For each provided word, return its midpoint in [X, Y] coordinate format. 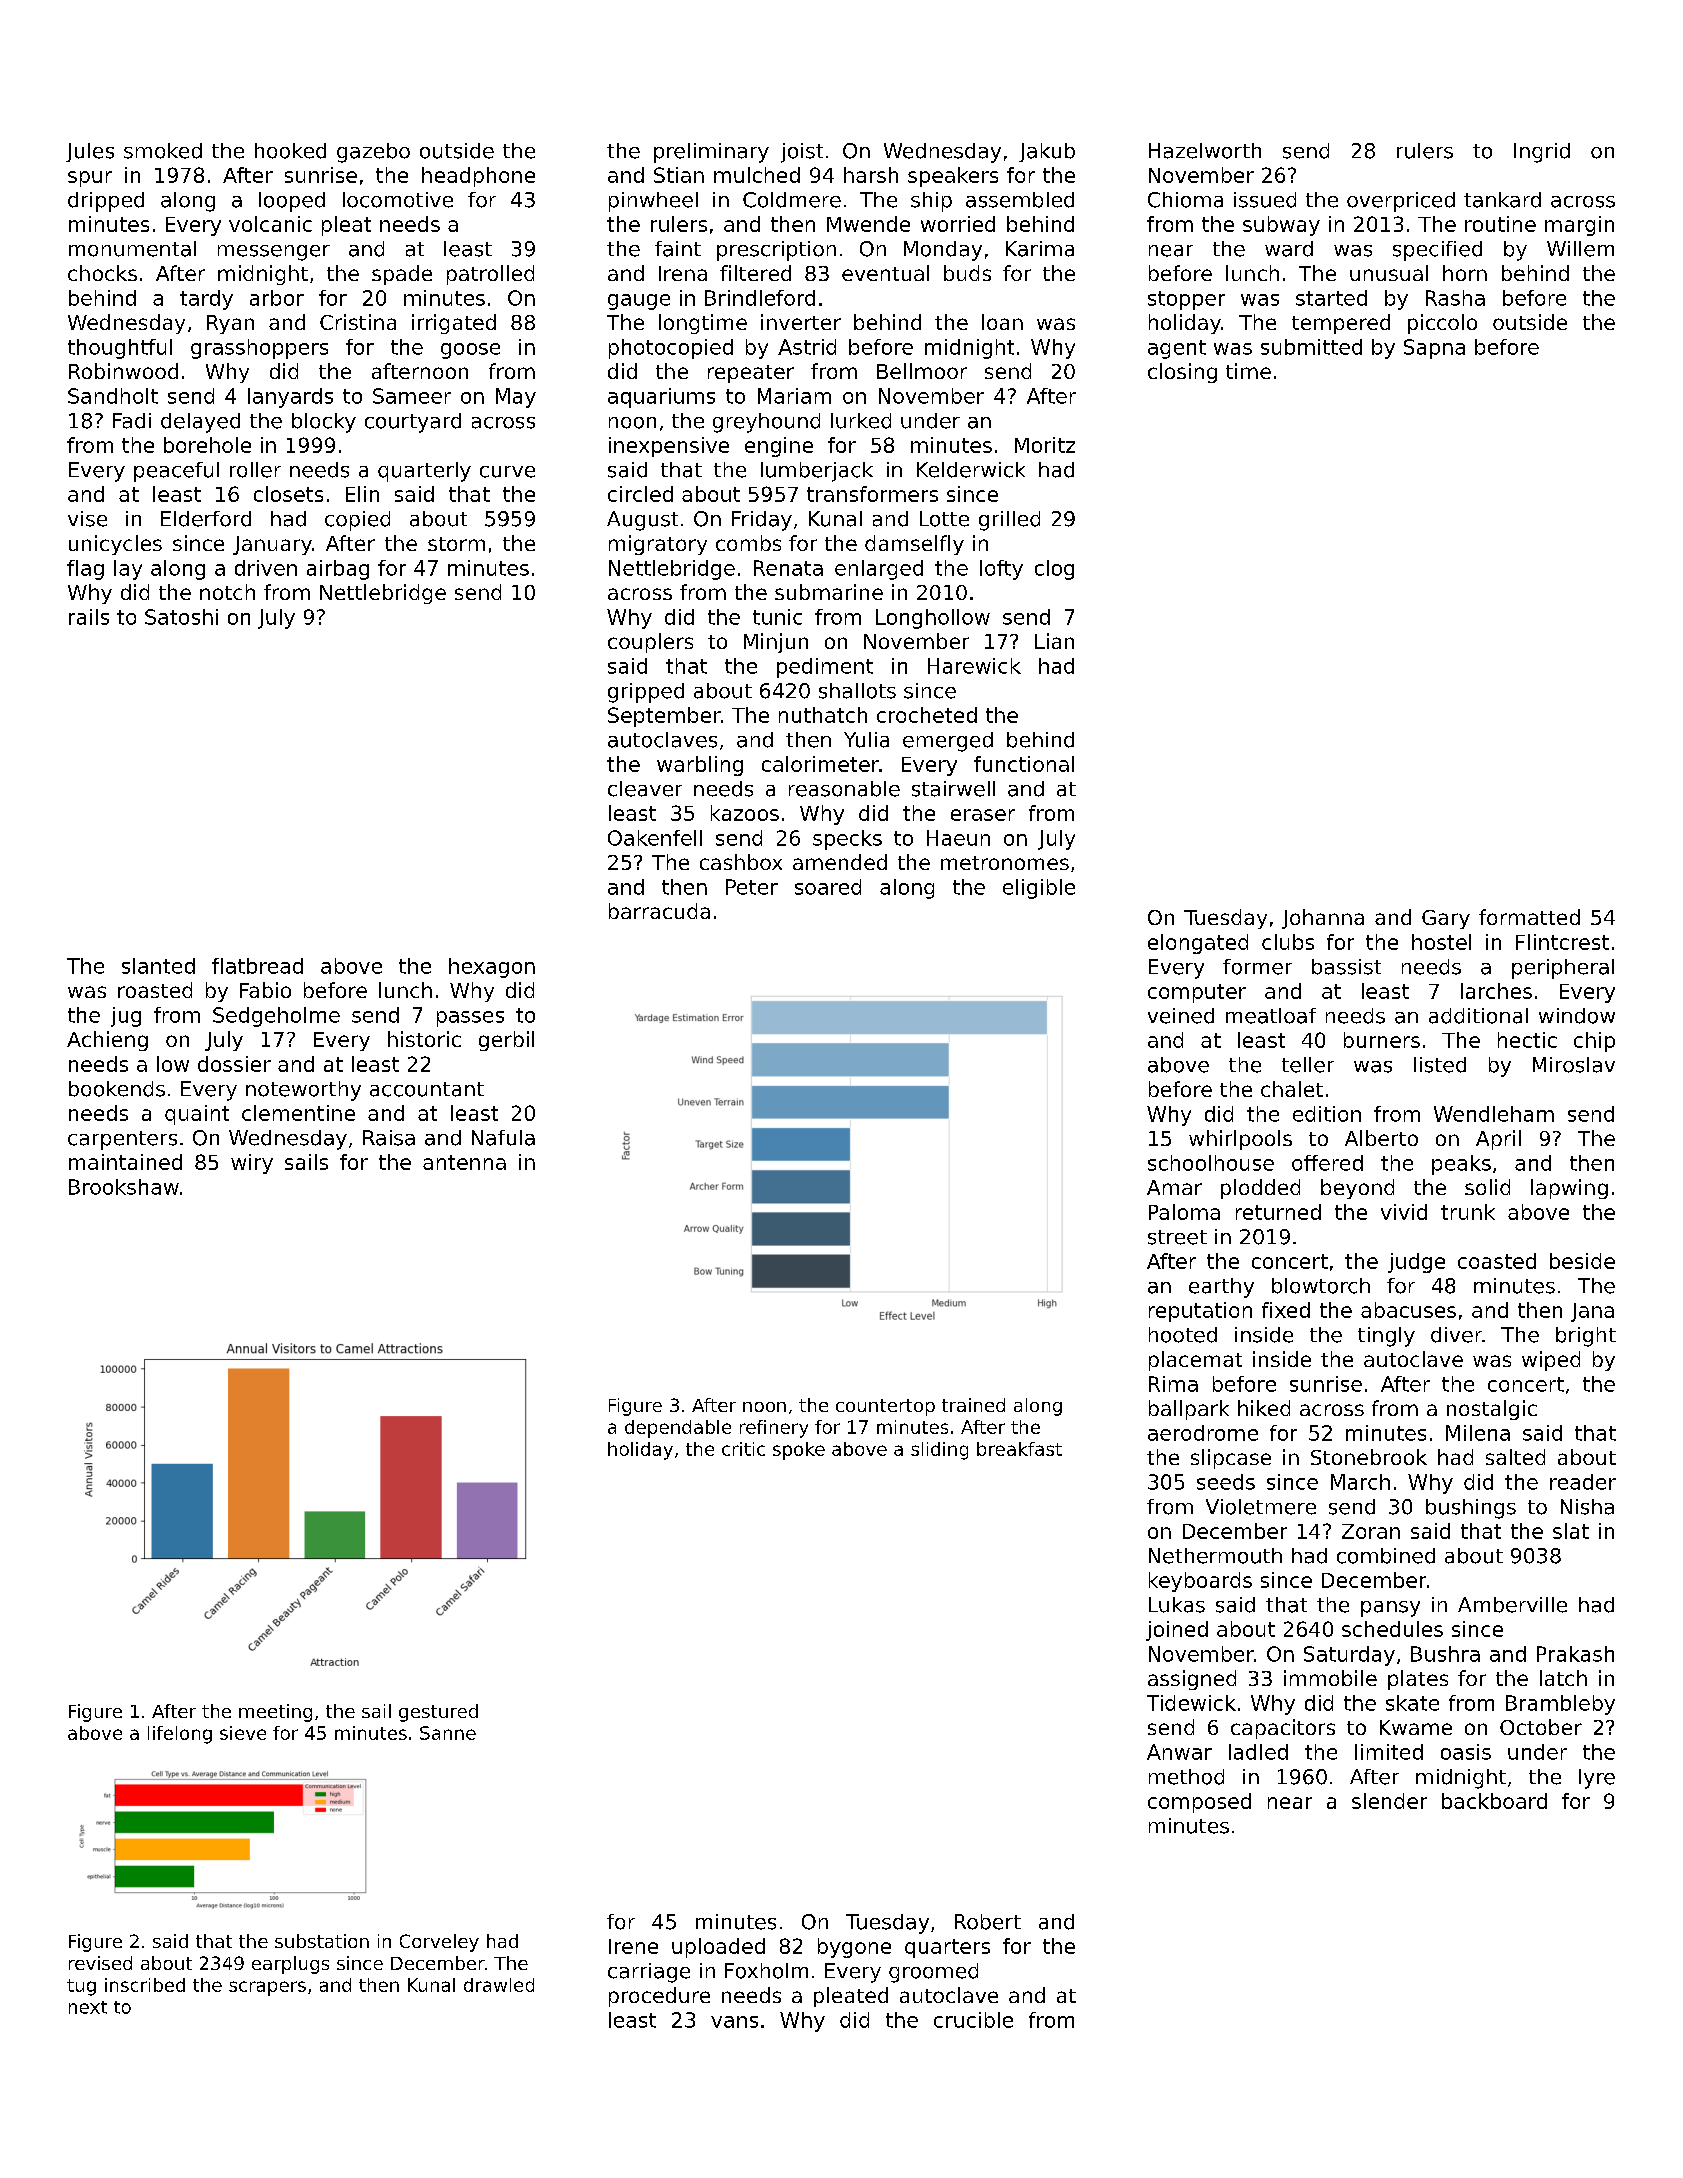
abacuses [1408, 1310]
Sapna [1434, 349]
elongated [1198, 944]
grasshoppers [259, 349]
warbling [700, 766]
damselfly [914, 545]
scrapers [267, 1988]
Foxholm [766, 1971]
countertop [885, 1407]
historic [424, 1039]
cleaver [645, 789]
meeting [275, 1713]
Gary [1446, 919]
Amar [1174, 1187]
